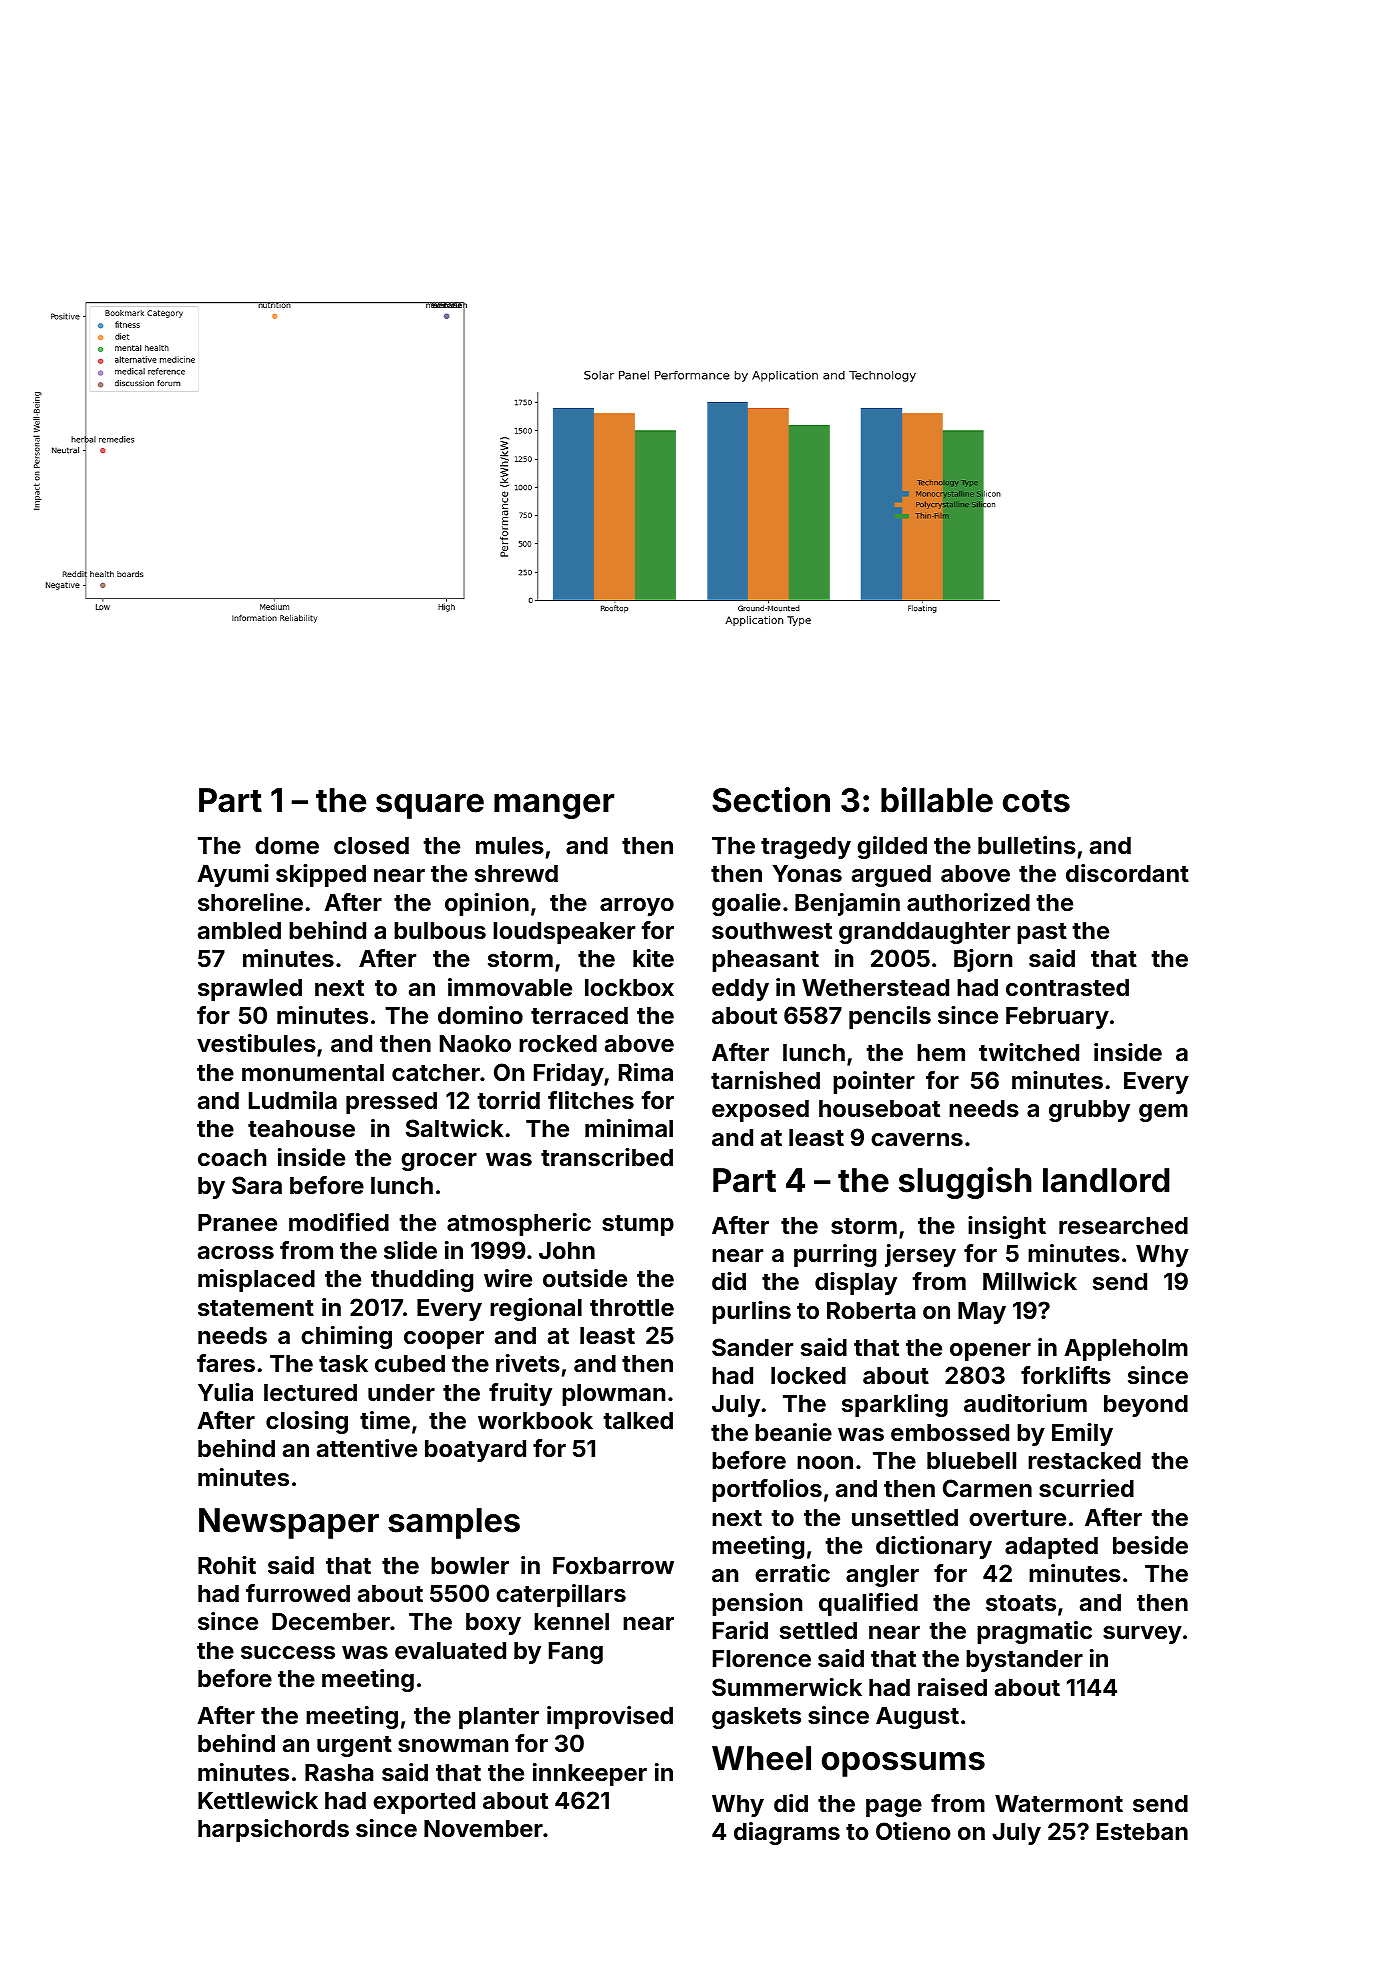  What do you see at coordinates (765, 1080) in the screenshot?
I see `tarnished` at bounding box center [765, 1080].
